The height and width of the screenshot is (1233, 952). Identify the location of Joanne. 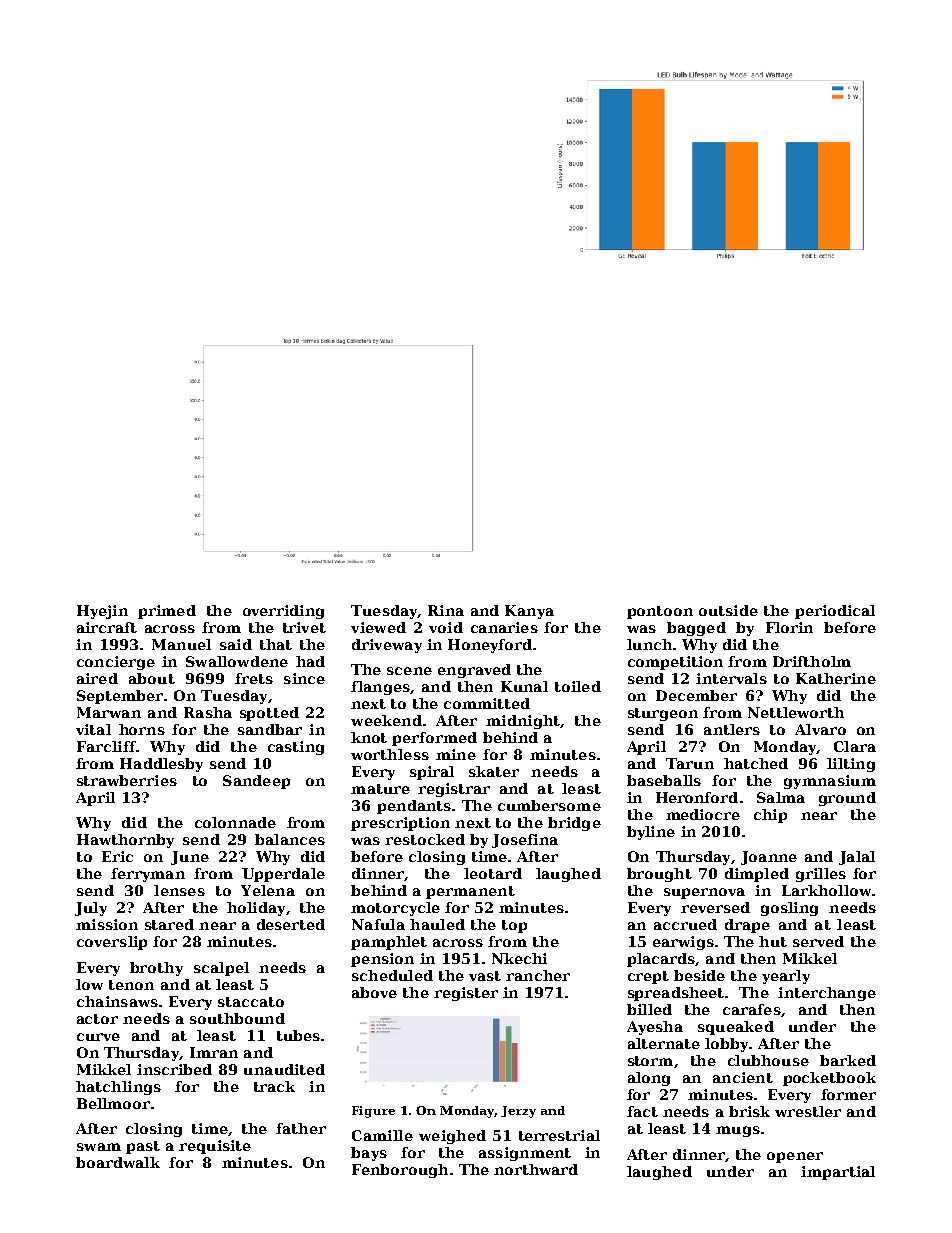
(769, 858).
